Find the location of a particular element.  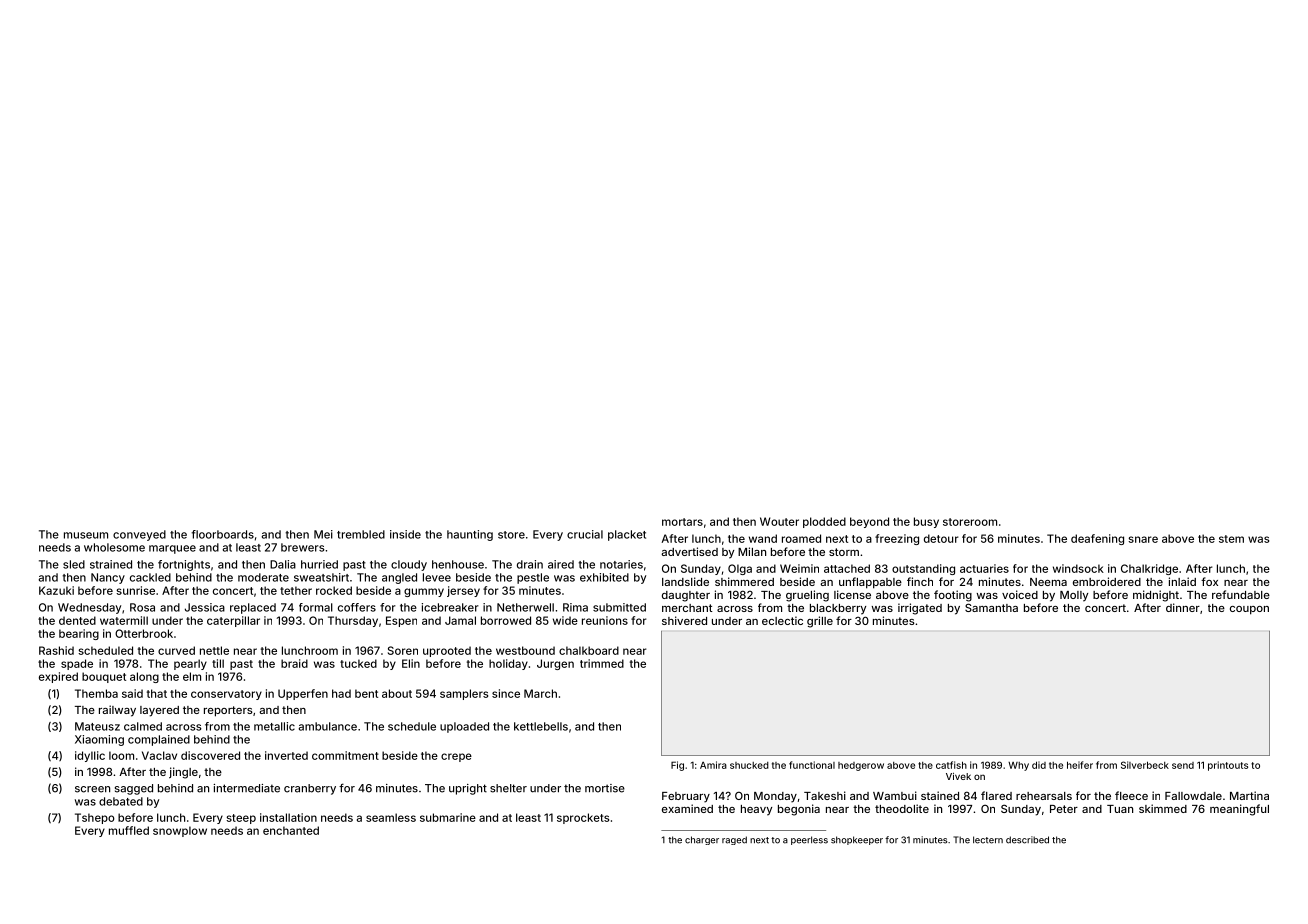

kettlebells is located at coordinates (541, 726).
